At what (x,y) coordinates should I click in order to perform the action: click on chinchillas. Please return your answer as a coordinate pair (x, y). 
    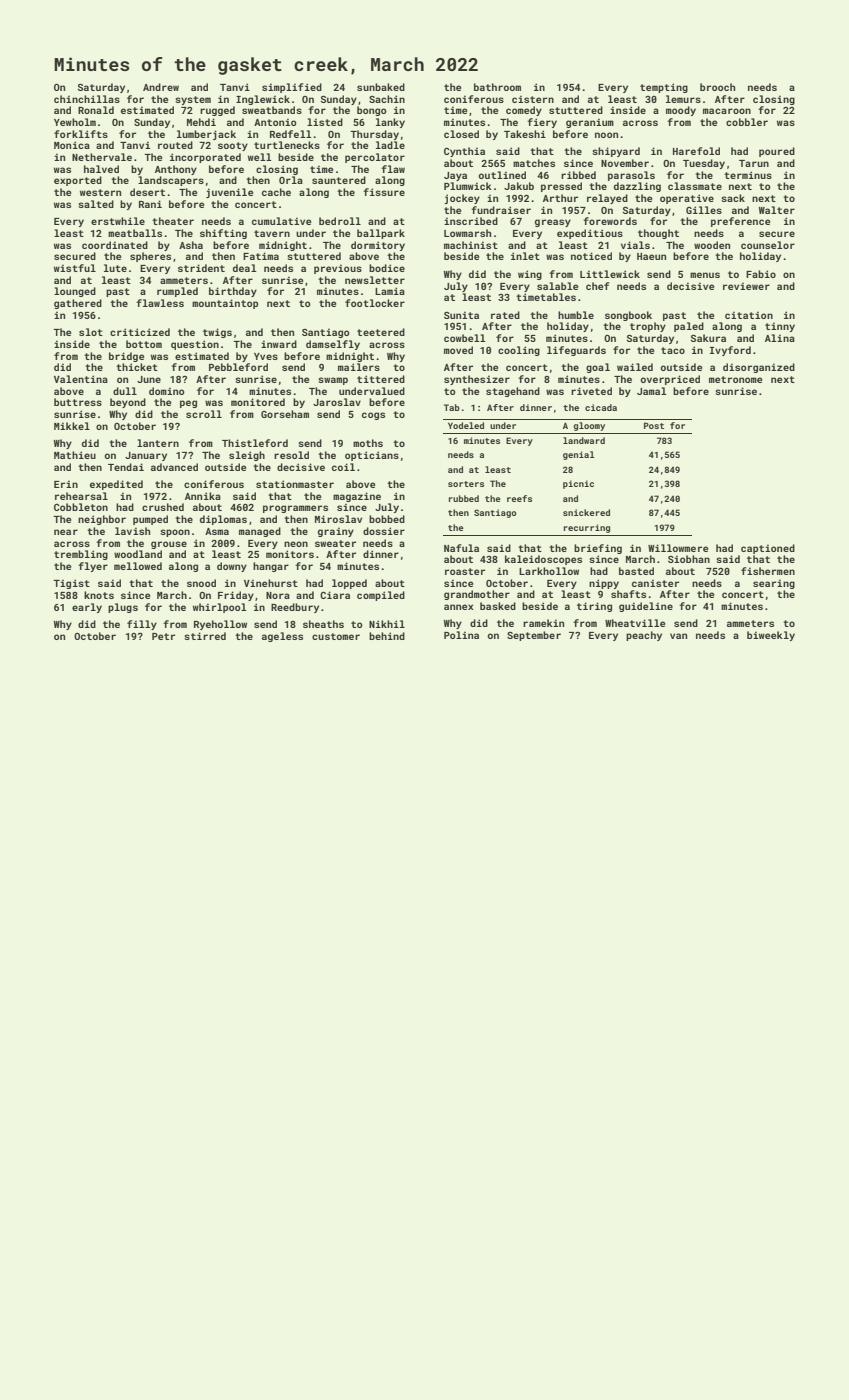
    Looking at the image, I should click on (87, 99).
